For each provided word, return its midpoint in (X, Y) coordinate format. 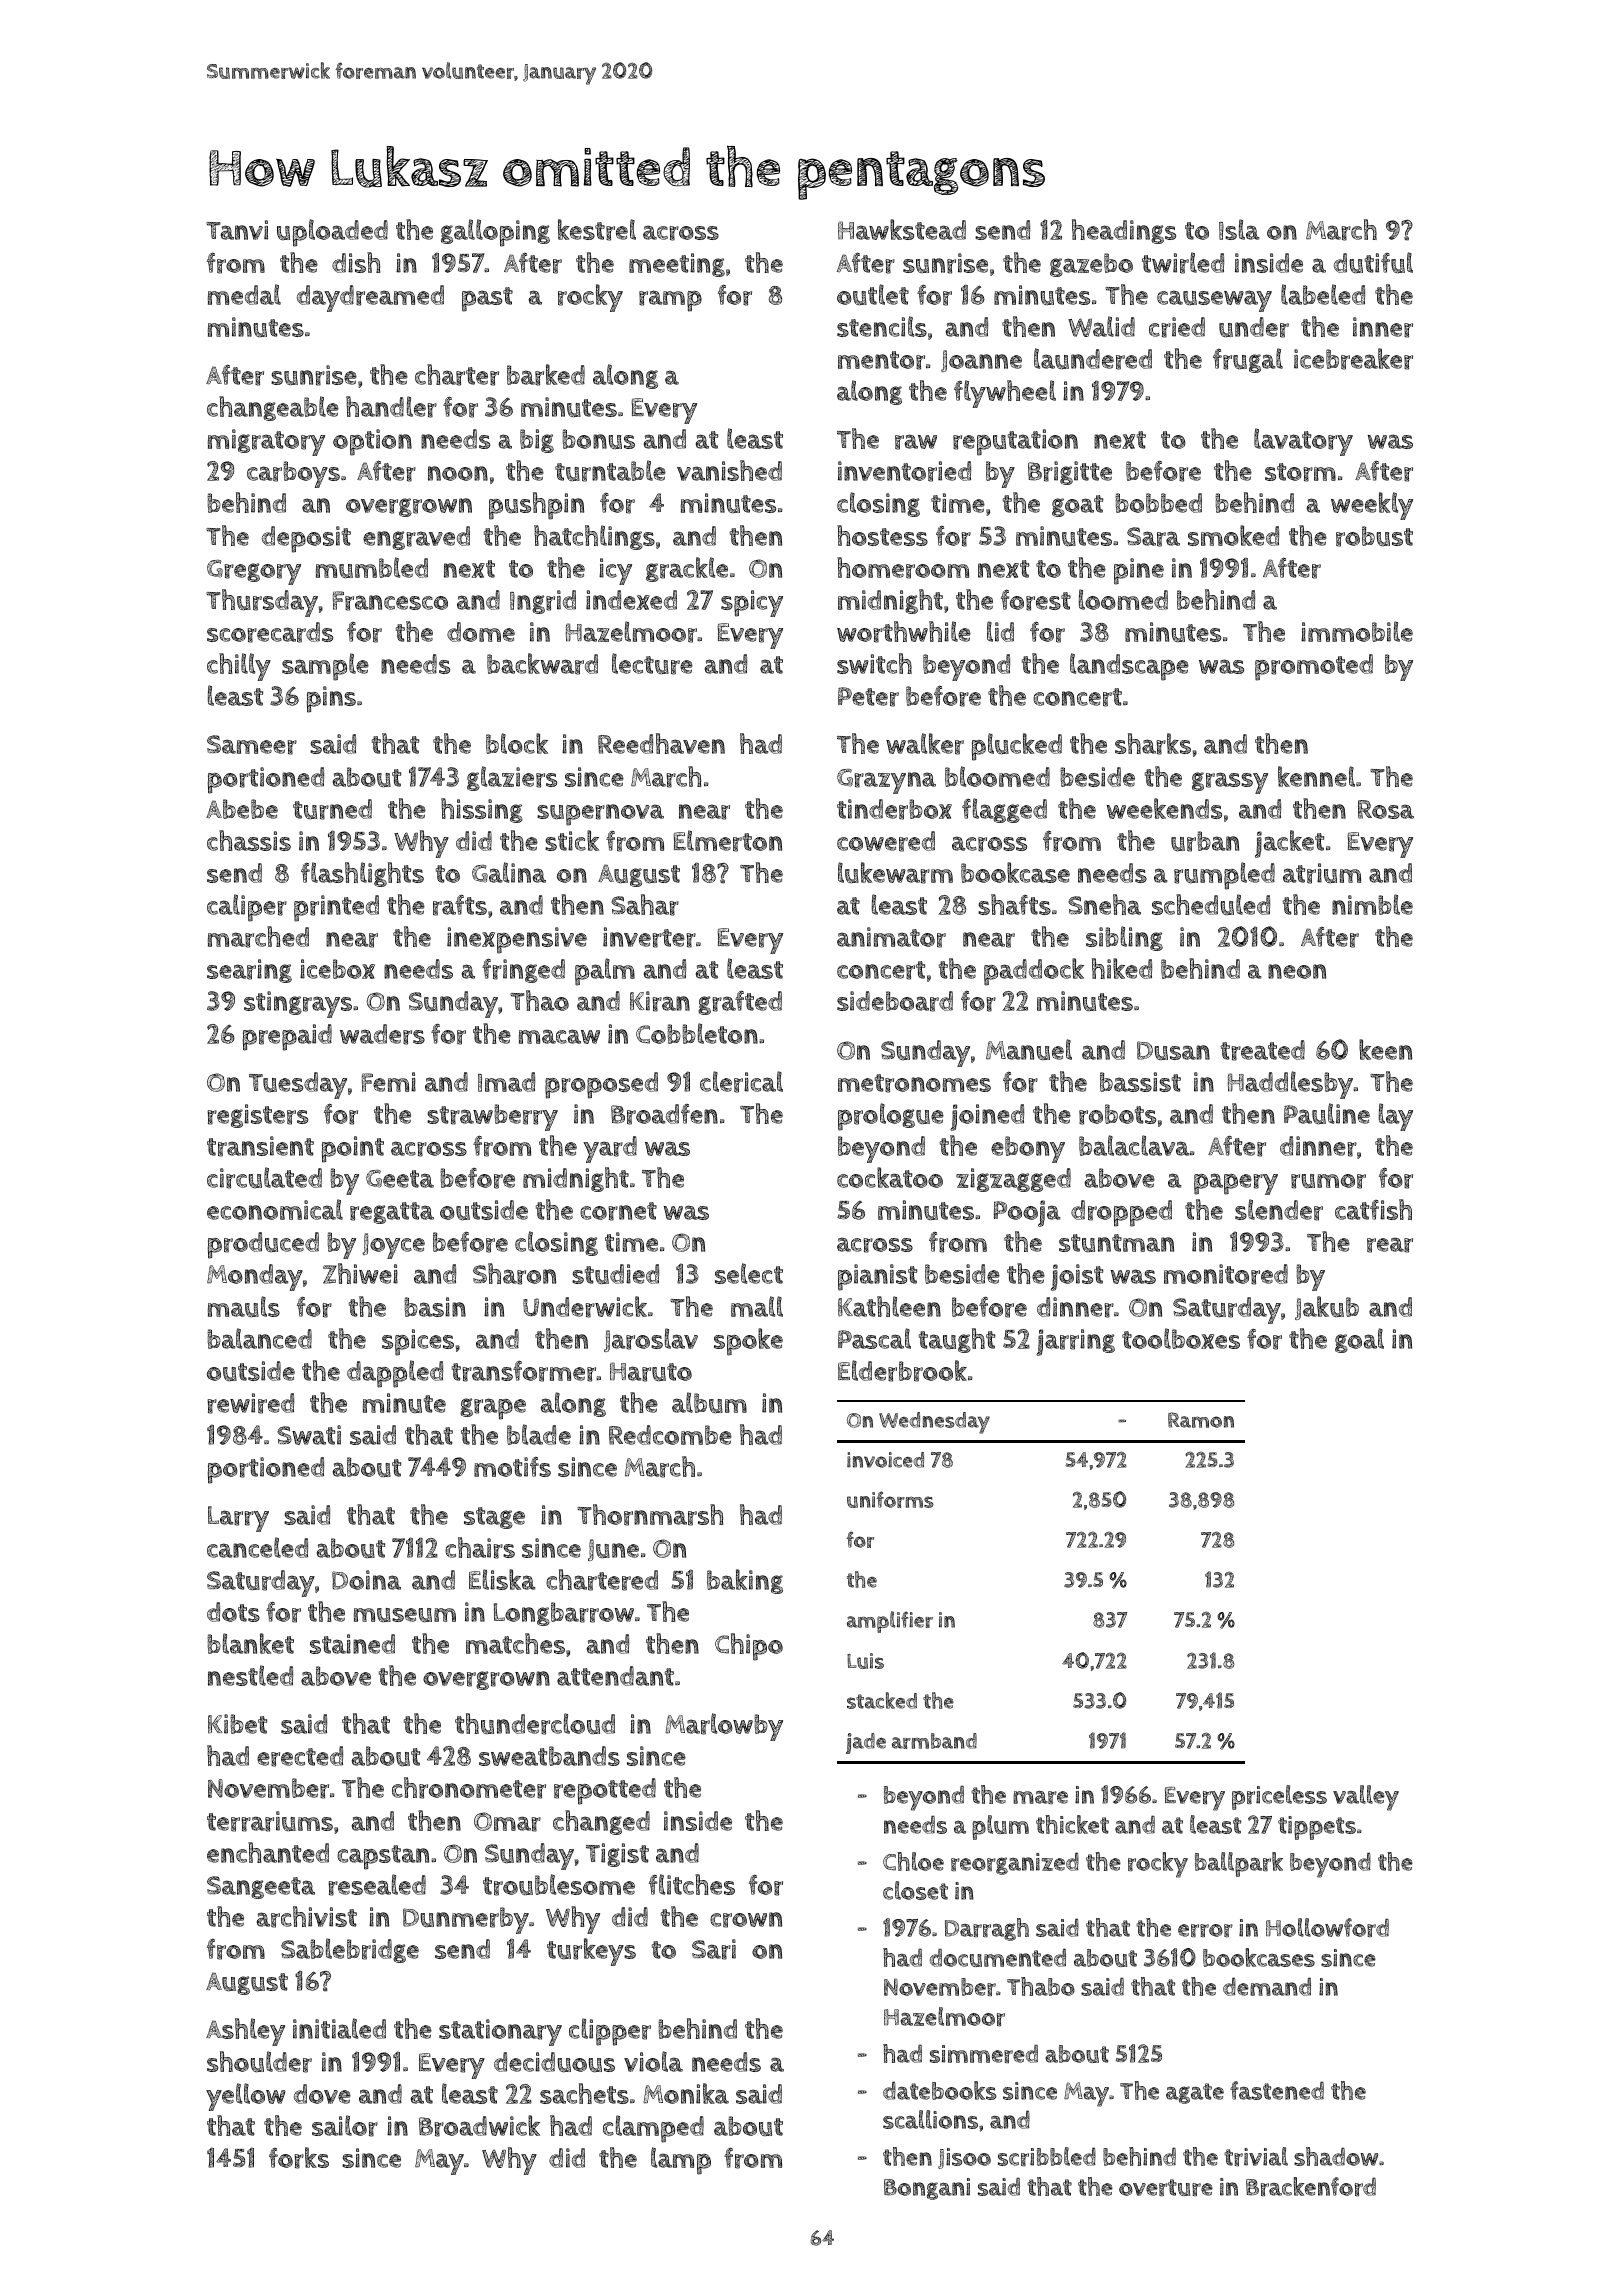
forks (299, 2158)
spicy (752, 603)
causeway (1214, 301)
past (487, 299)
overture (1166, 2187)
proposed (601, 1085)
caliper (247, 908)
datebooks (939, 2090)
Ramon (1201, 1420)
